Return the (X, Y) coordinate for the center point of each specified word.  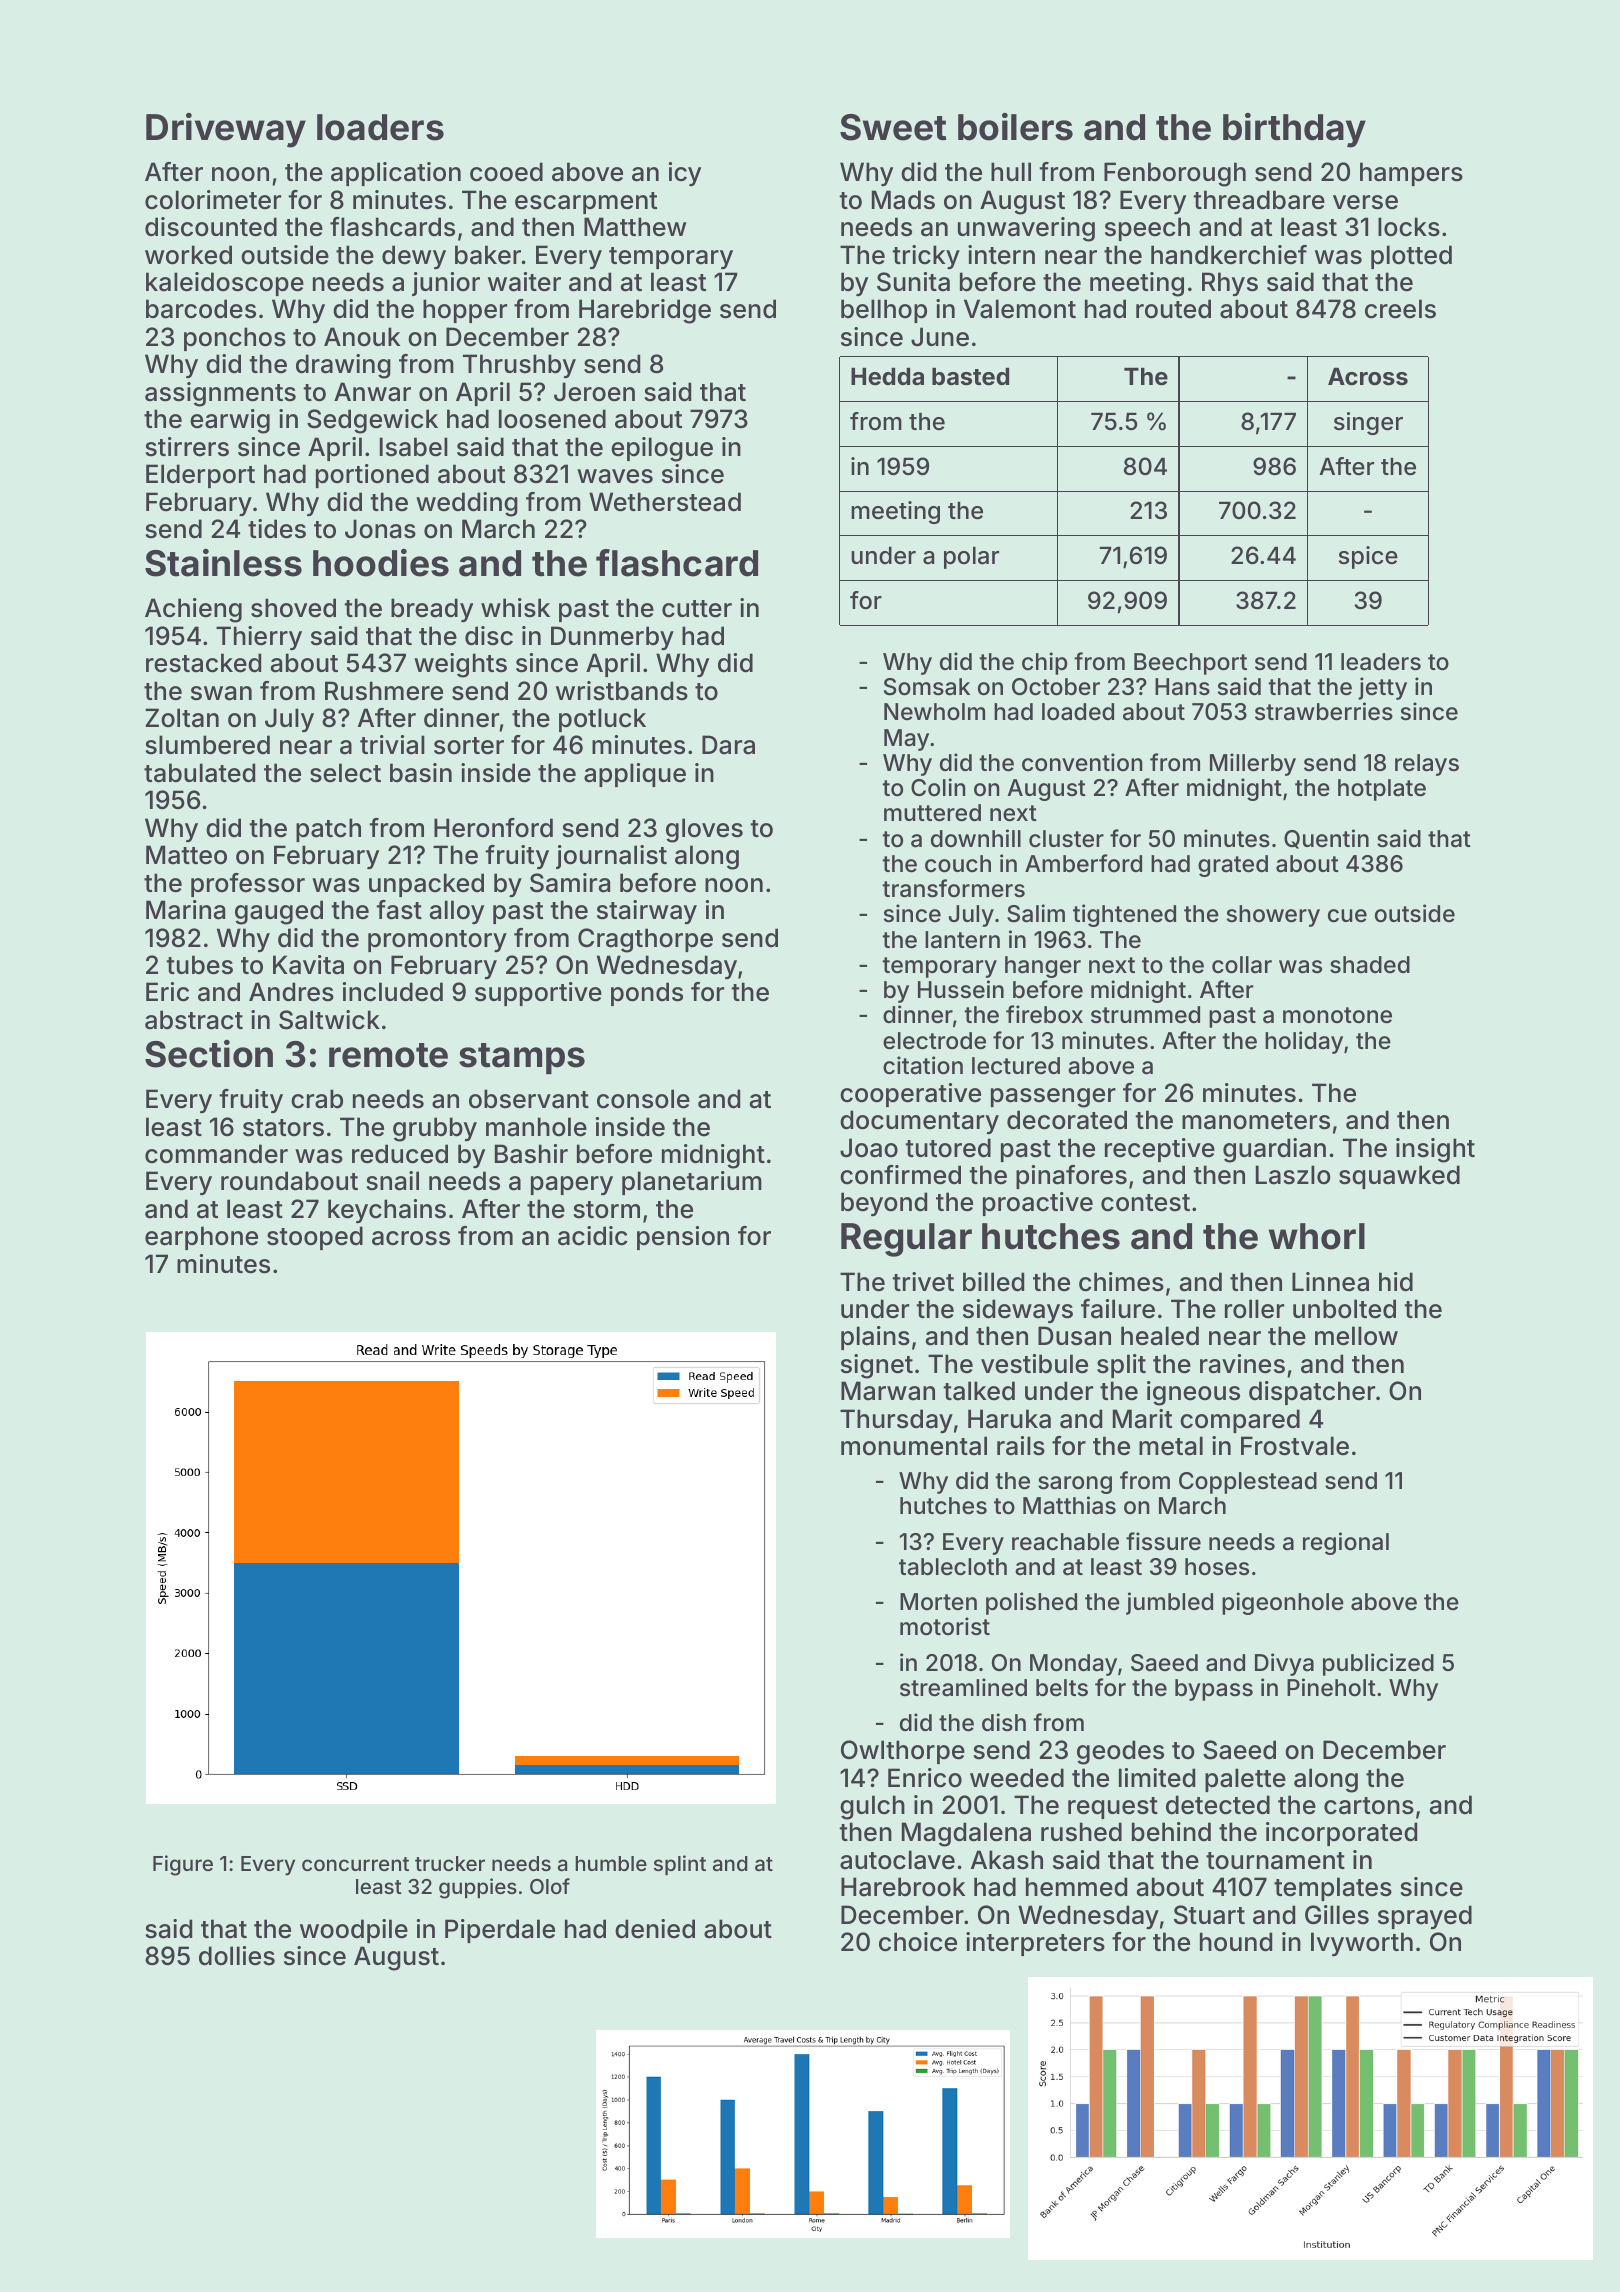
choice (918, 1942)
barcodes (201, 309)
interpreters (1035, 1944)
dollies (237, 1956)
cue (1347, 916)
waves (615, 476)
